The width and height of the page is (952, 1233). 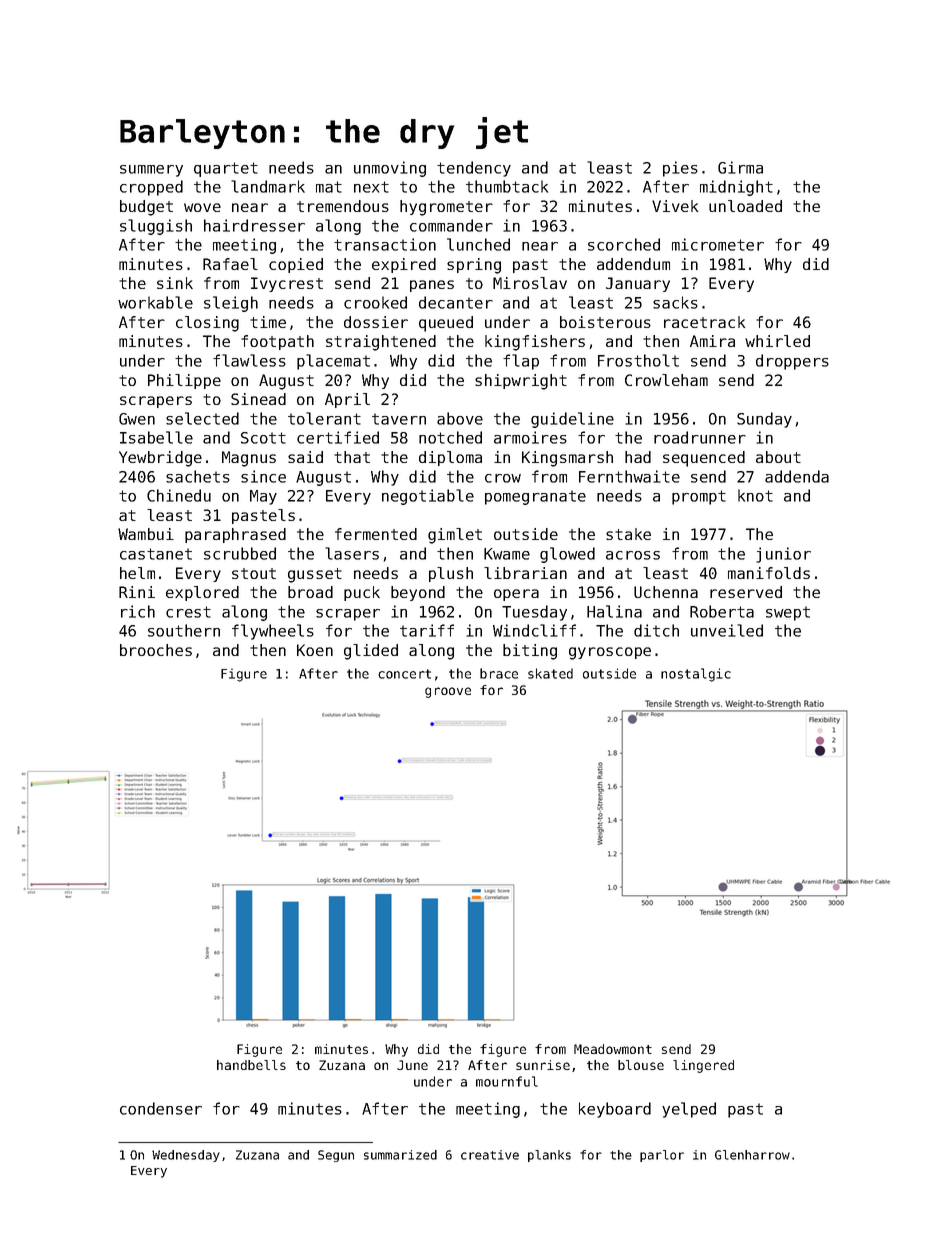 What do you see at coordinates (740, 167) in the page?
I see `Girma` at bounding box center [740, 167].
